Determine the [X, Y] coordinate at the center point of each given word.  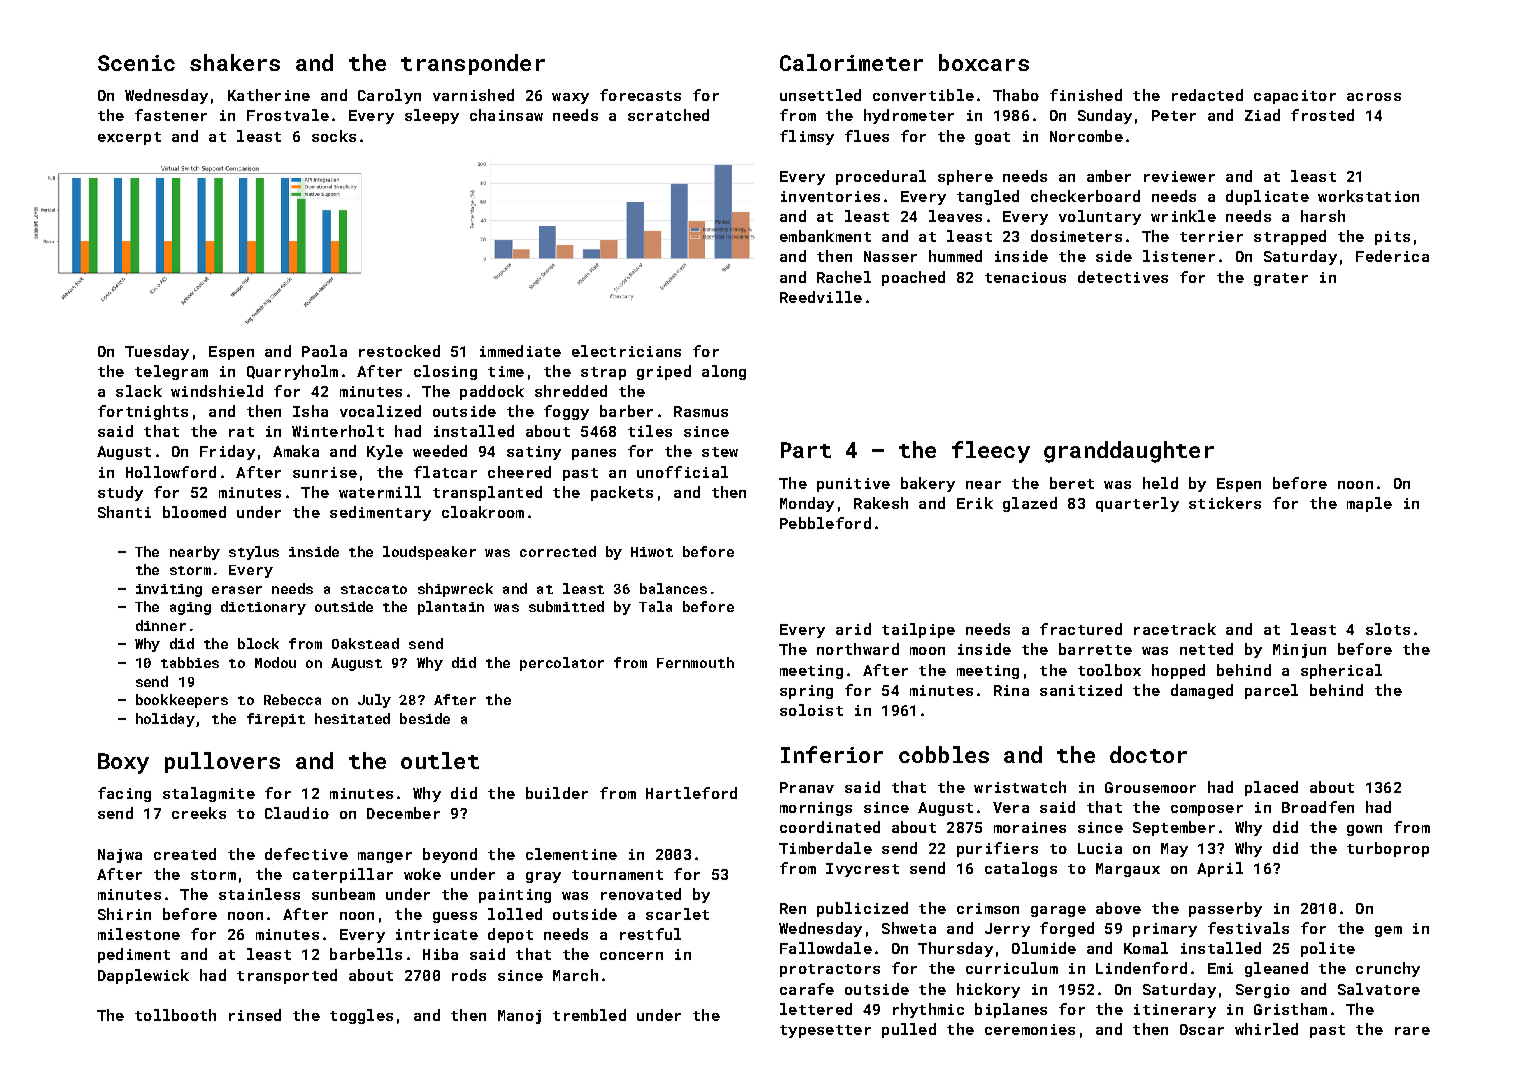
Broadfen [1318, 807]
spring [806, 692]
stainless [259, 894]
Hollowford [171, 472]
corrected [558, 551]
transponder [473, 64]
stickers [1225, 503]
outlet [440, 760]
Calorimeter [851, 62]
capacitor [1295, 97]
